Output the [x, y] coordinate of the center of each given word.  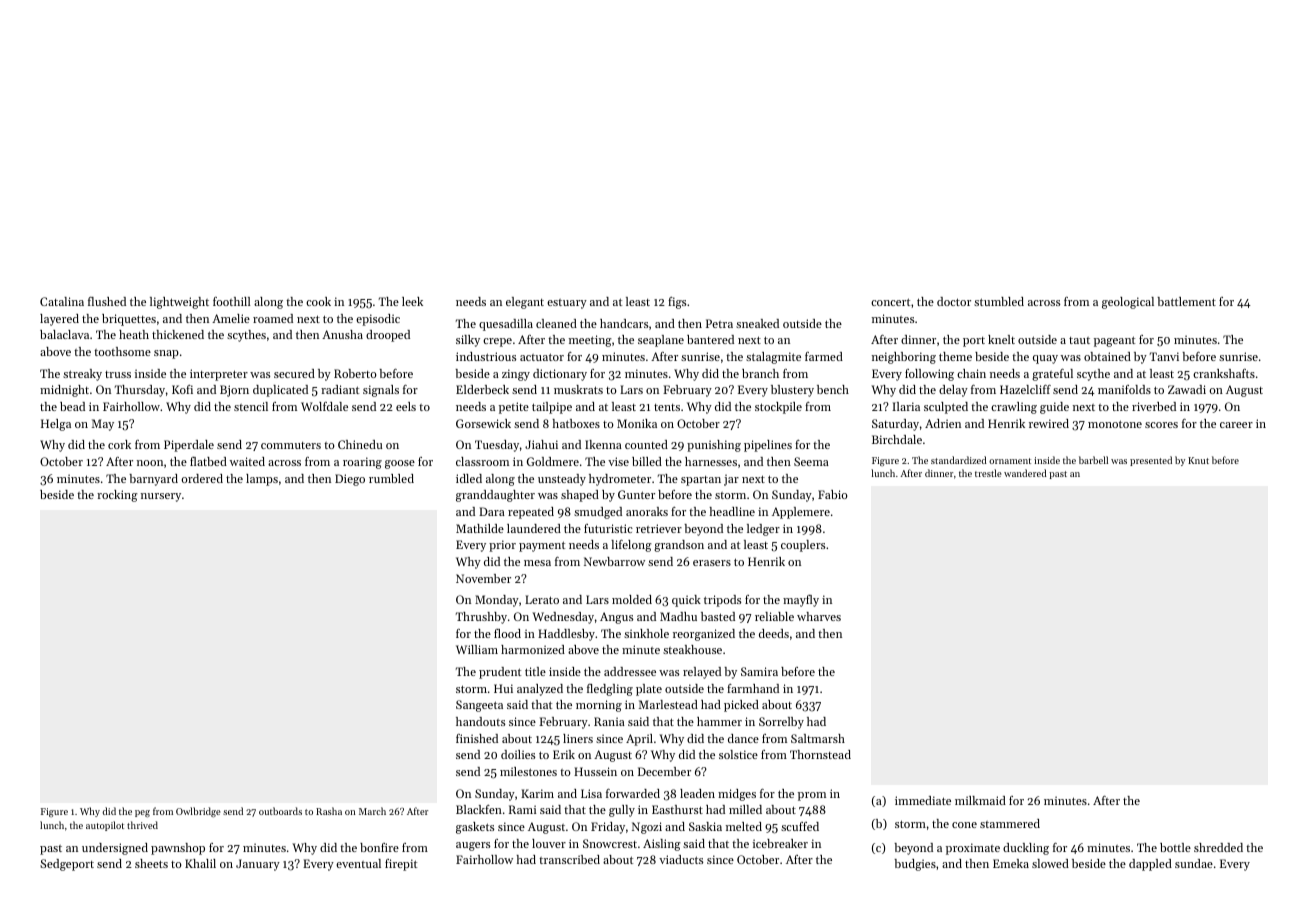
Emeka [1011, 863]
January [258, 865]
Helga [56, 425]
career [1236, 425]
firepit [401, 865]
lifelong [631, 546]
